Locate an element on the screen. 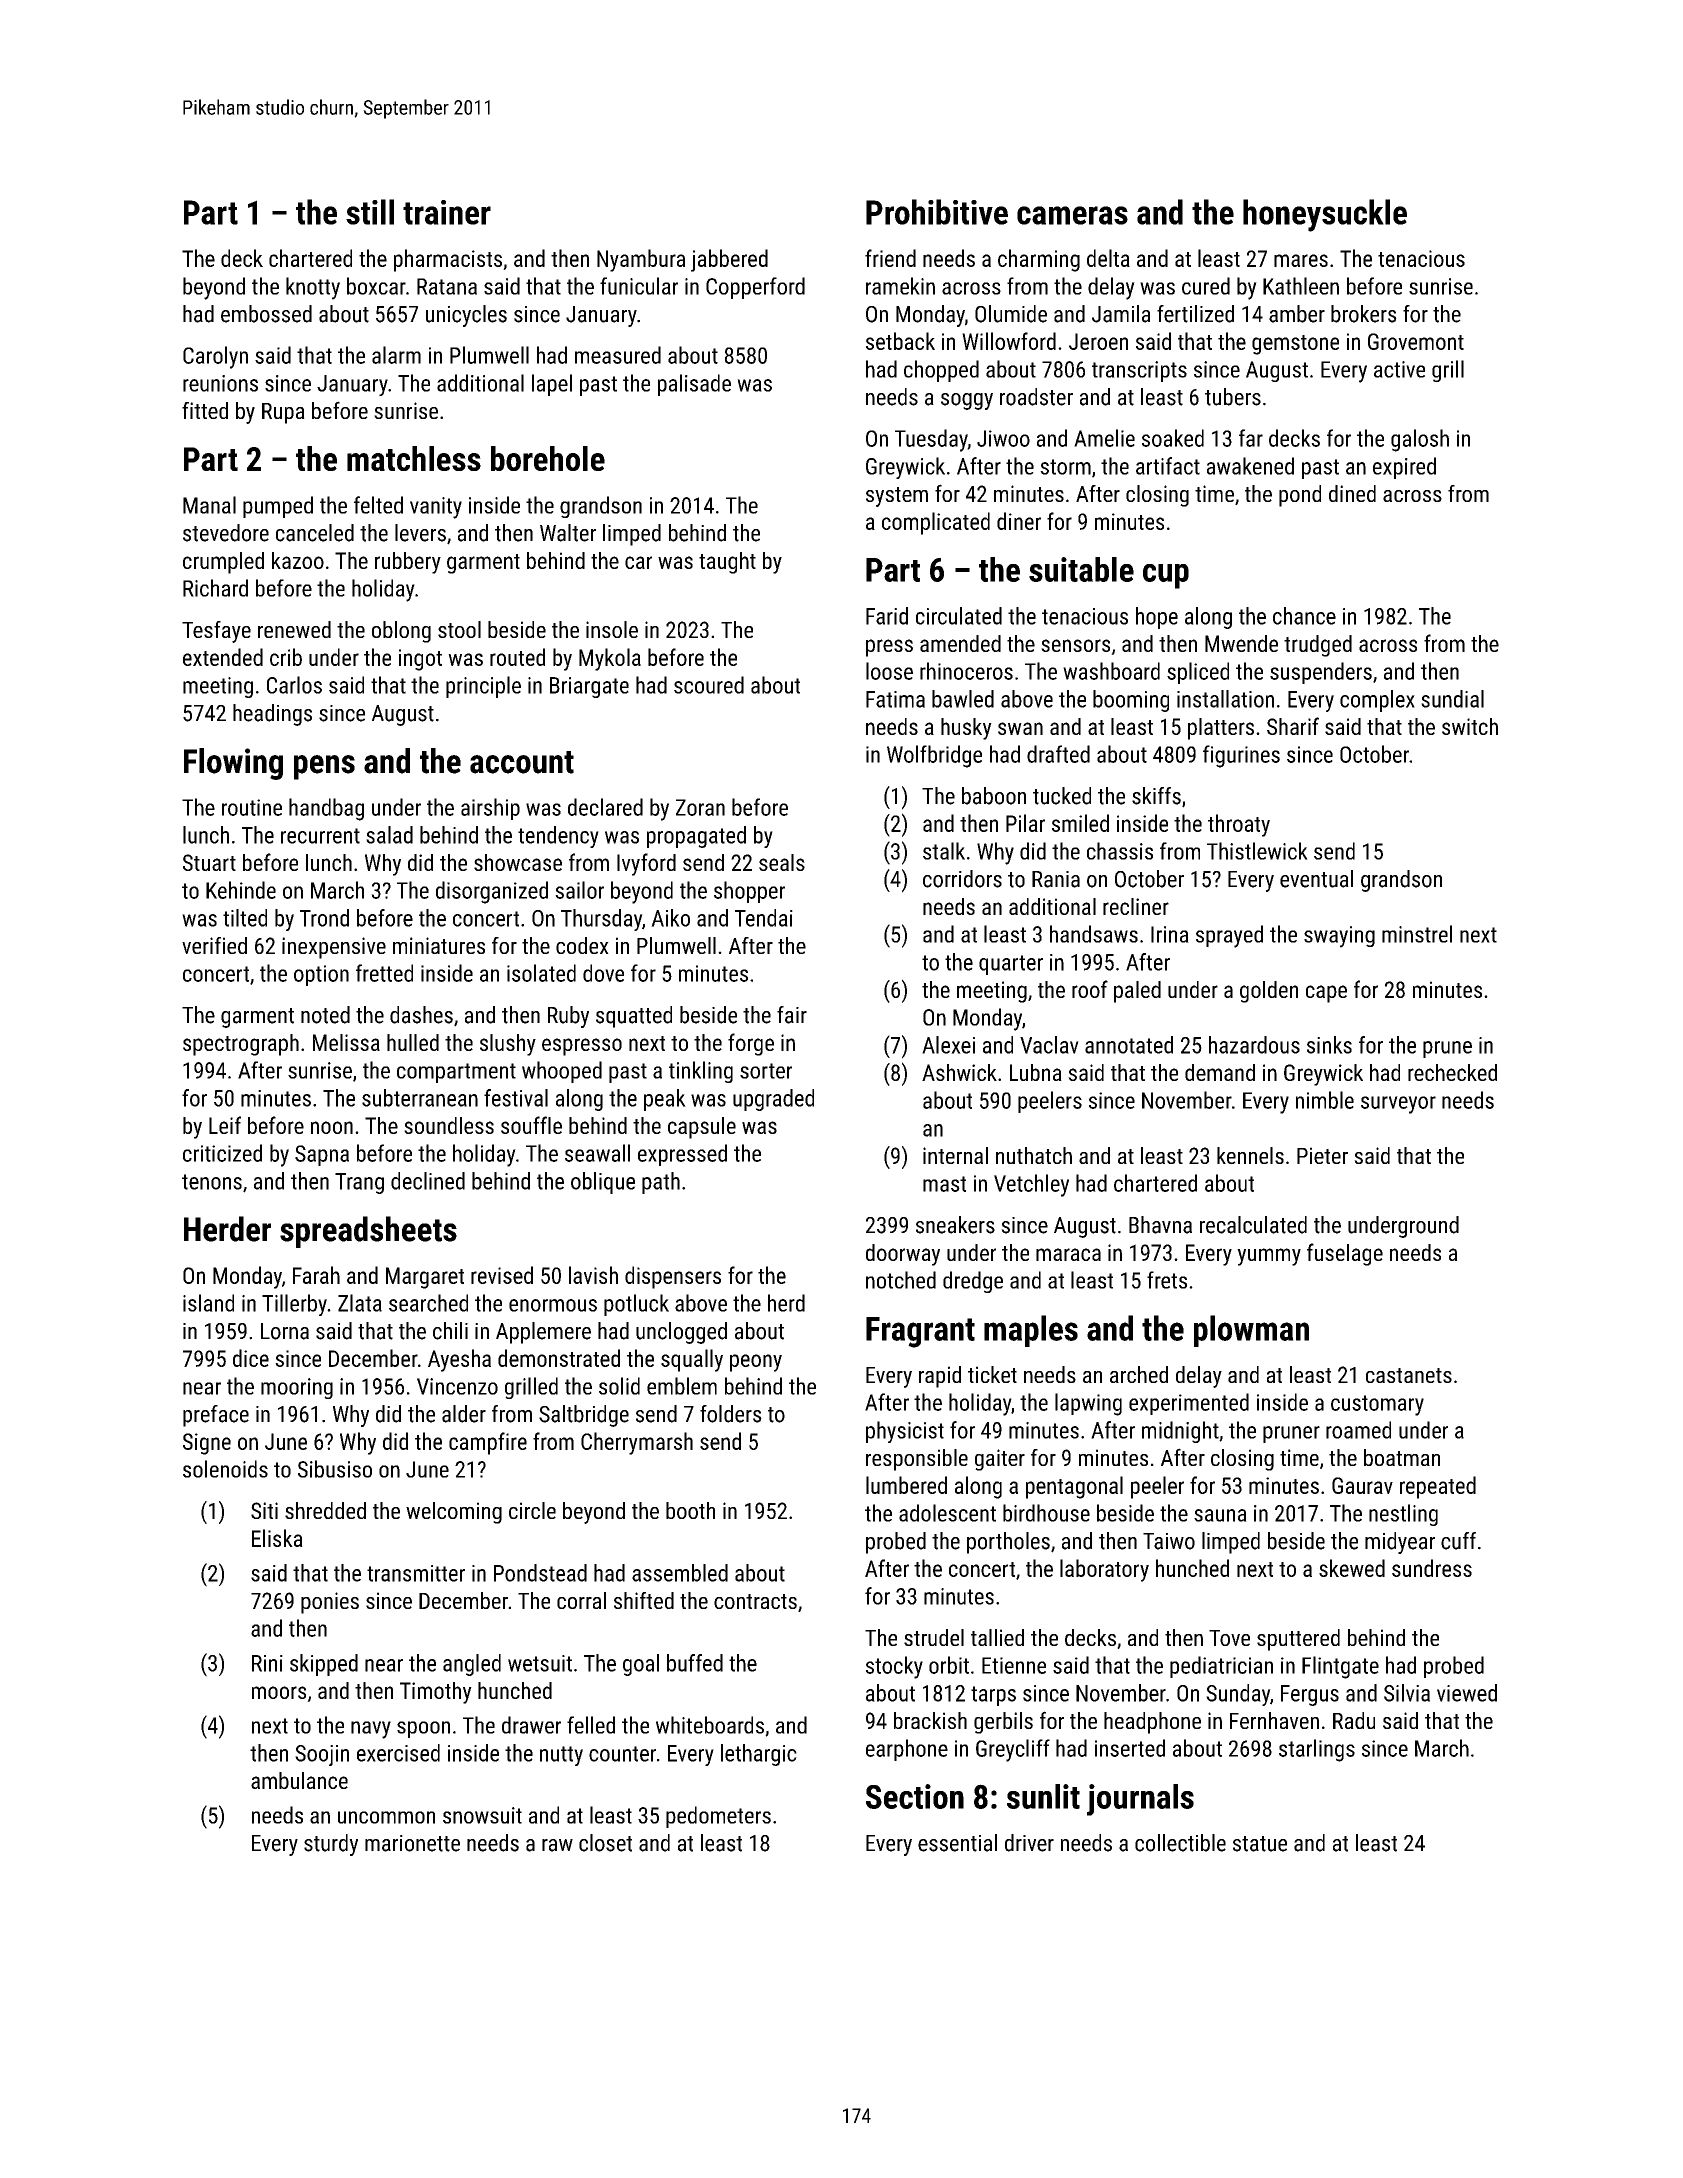 This screenshot has height=2178, width=1683. salad is located at coordinates (389, 835).
